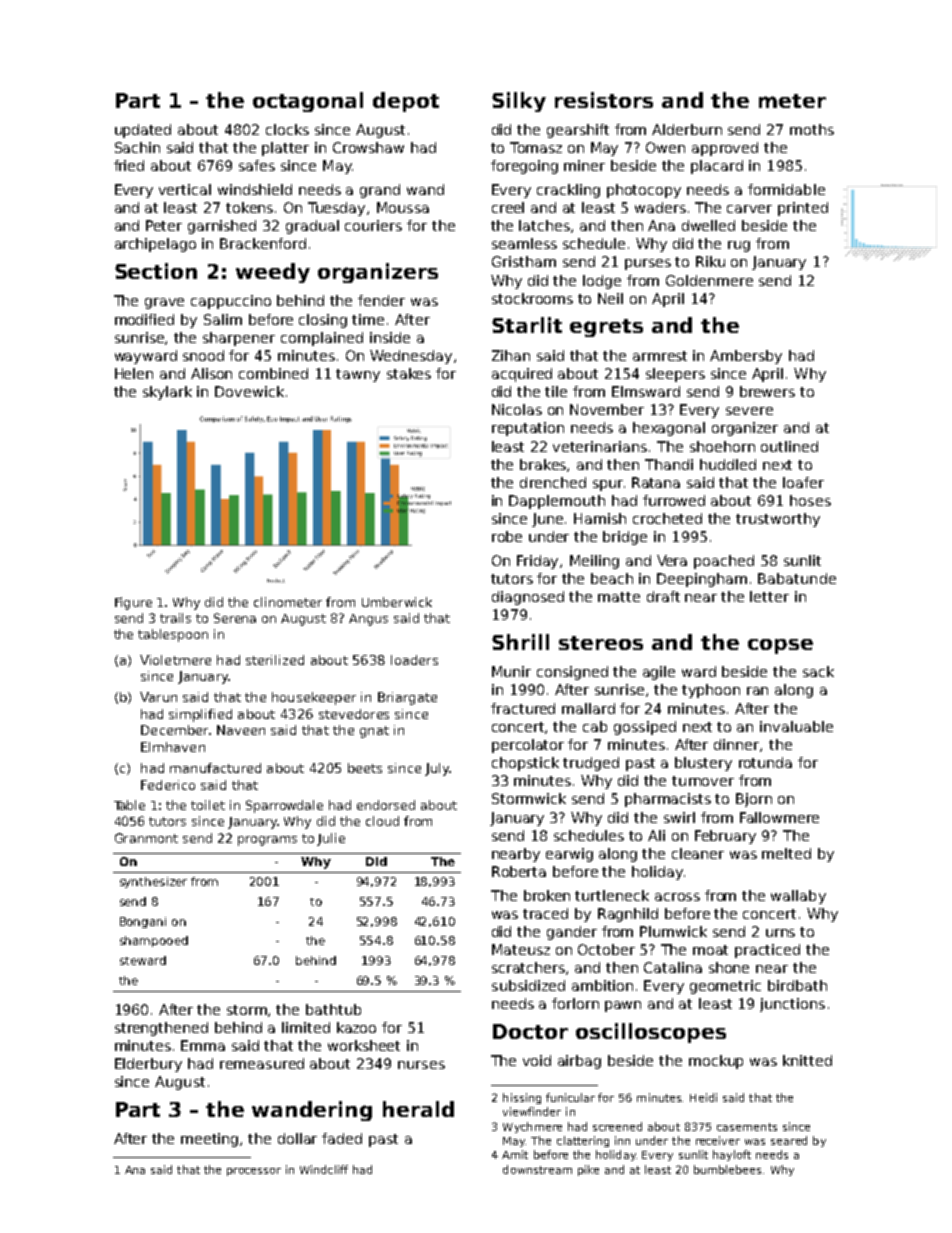 This screenshot has height=1233, width=952. Describe the element at coordinates (254, 1172) in the screenshot. I see `processor` at that location.
